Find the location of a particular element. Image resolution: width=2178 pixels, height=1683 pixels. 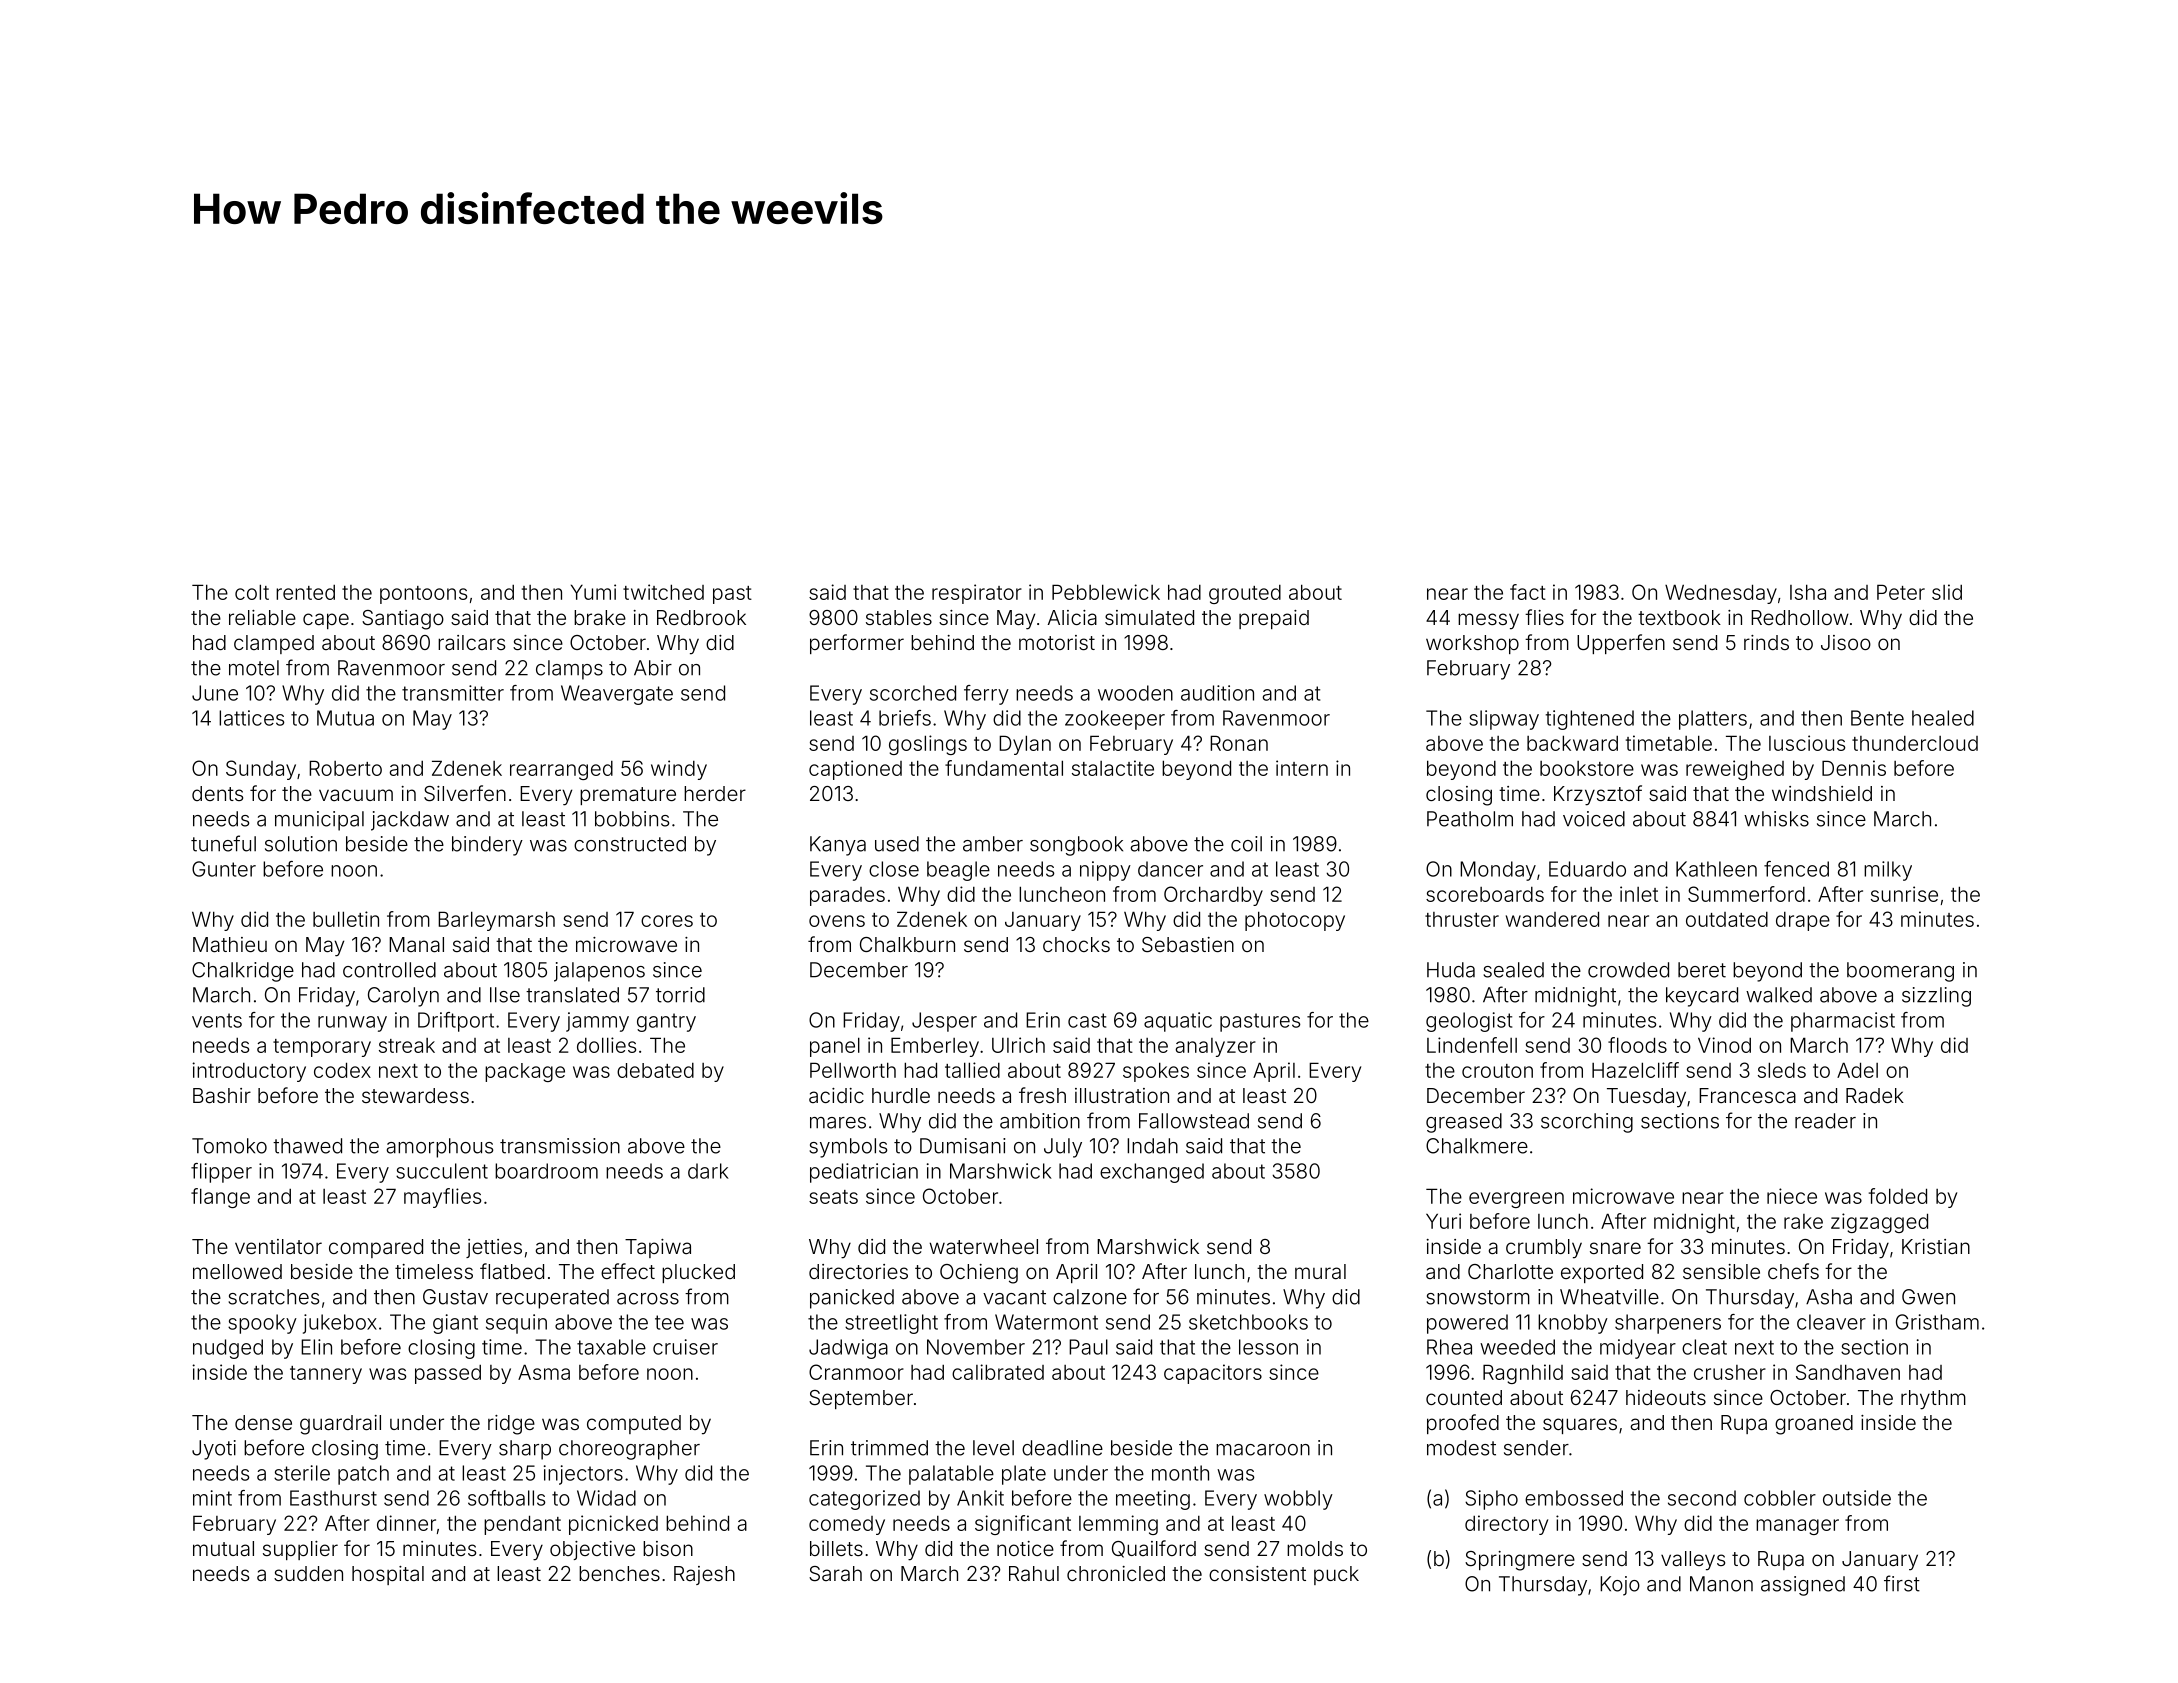

Ulrich is located at coordinates (1018, 1045).
